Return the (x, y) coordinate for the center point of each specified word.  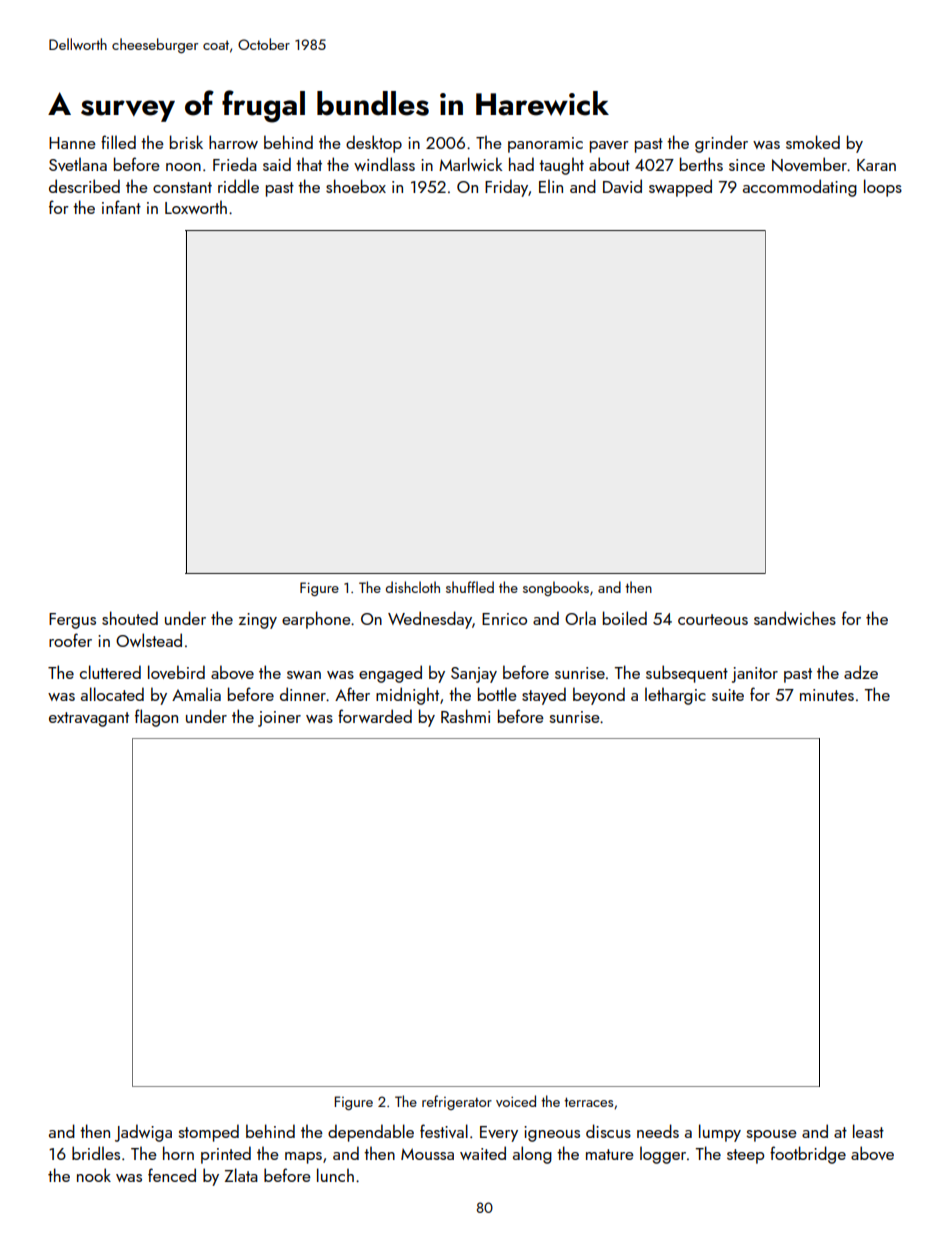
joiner (279, 719)
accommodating (800, 188)
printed (226, 1155)
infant (121, 207)
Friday (506, 188)
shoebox (356, 186)
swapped (680, 188)
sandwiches (795, 618)
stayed (544, 696)
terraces (588, 1102)
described (84, 186)
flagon (156, 718)
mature (610, 1154)
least (868, 1131)
